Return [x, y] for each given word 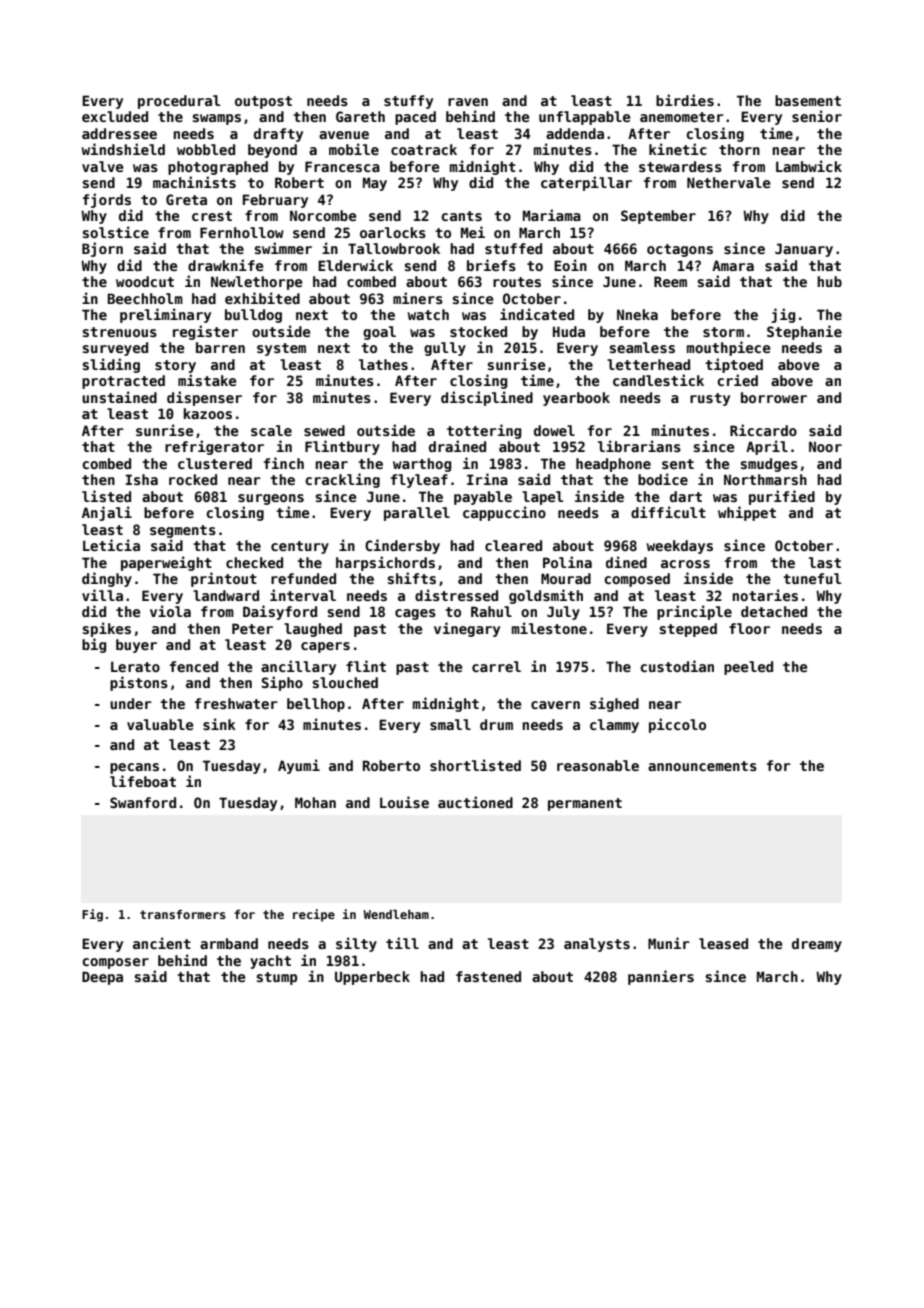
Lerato [135, 666]
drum [496, 724]
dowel [554, 430]
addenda [575, 133]
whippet [747, 513]
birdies [685, 100]
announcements [702, 766]
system [281, 349]
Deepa [102, 978]
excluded [115, 116]
